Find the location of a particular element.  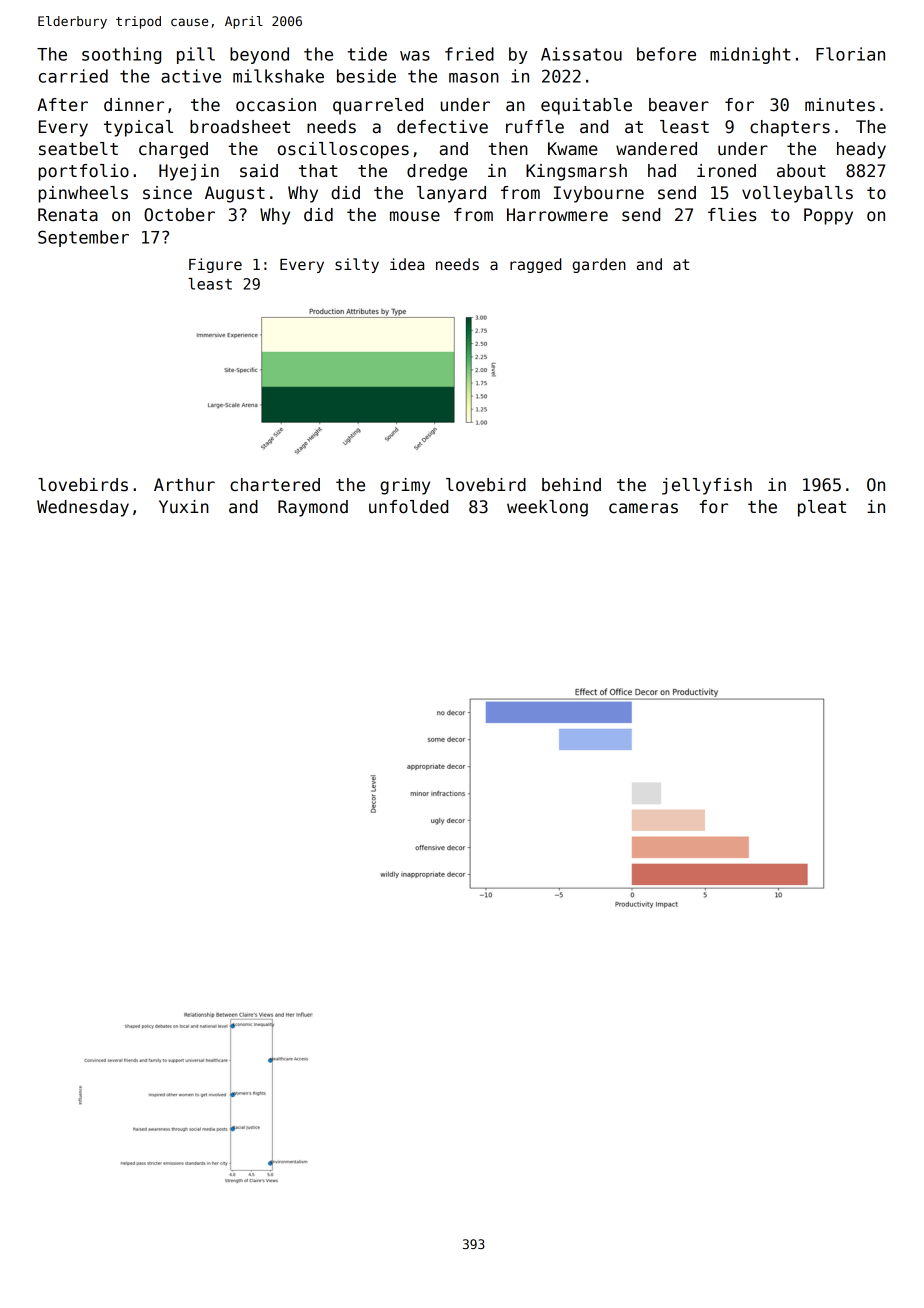

Yuxin is located at coordinates (184, 506).
